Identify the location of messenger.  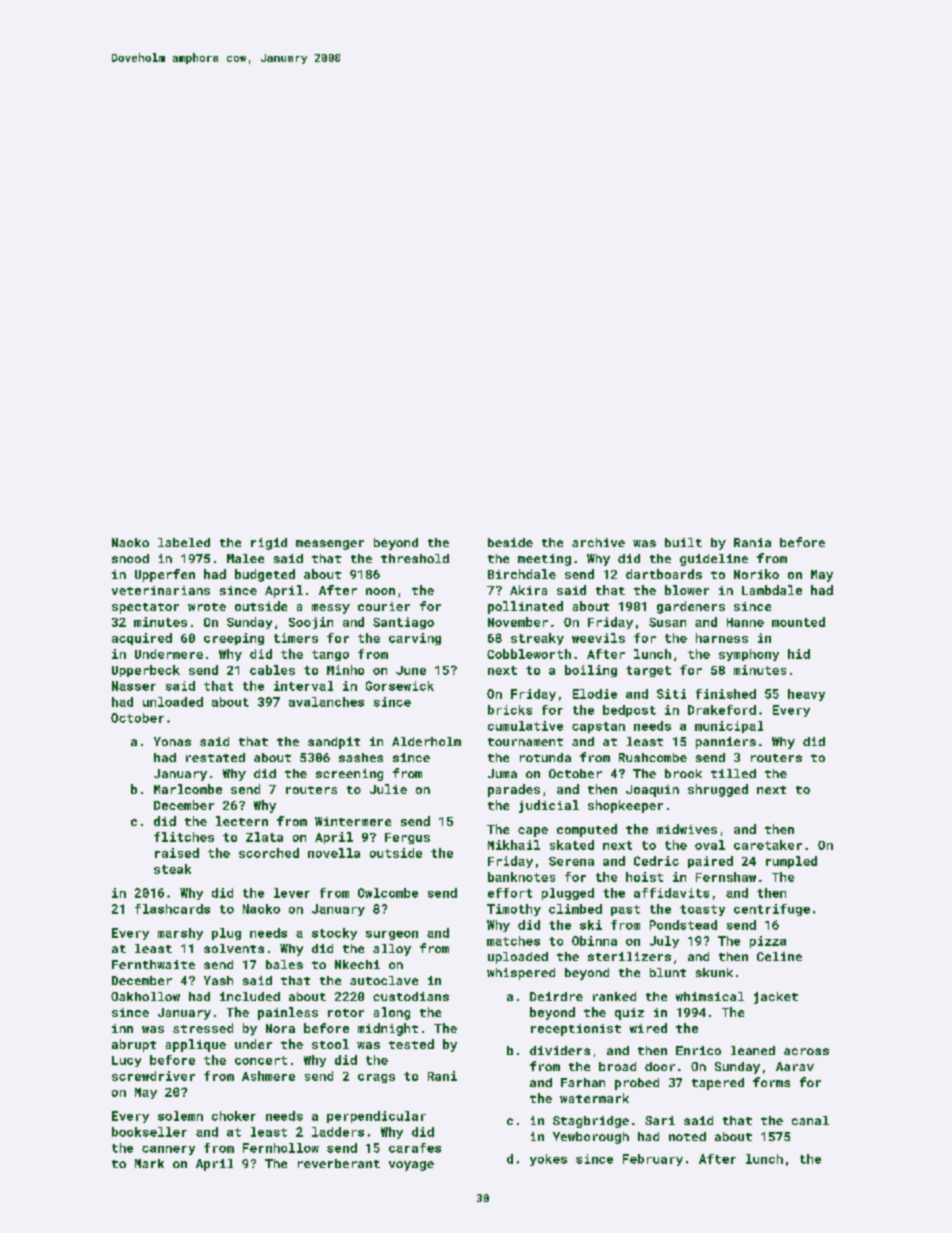
(330, 545).
